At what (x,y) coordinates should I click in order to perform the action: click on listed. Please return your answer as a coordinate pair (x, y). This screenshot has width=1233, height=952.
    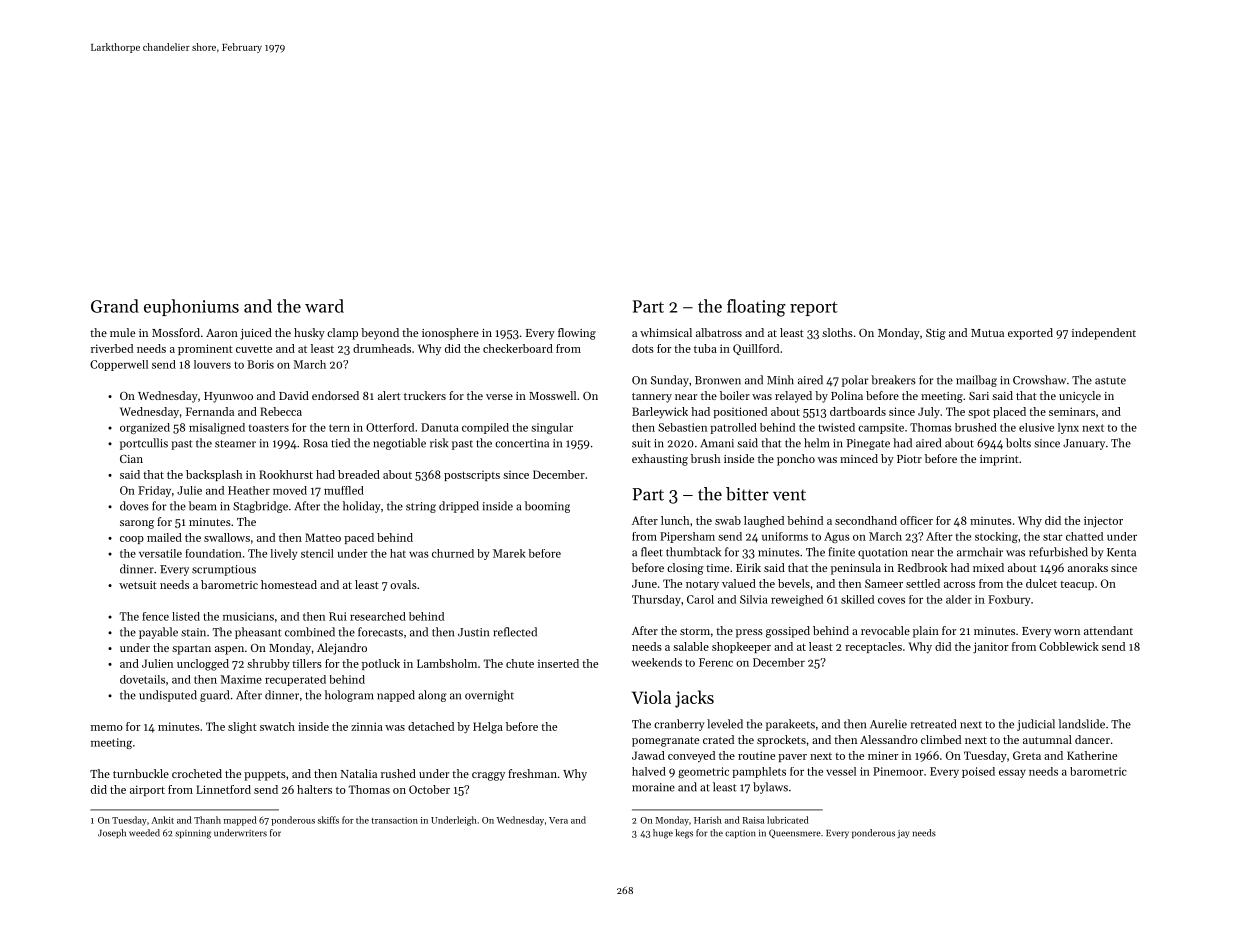
    Looking at the image, I should click on (186, 616).
